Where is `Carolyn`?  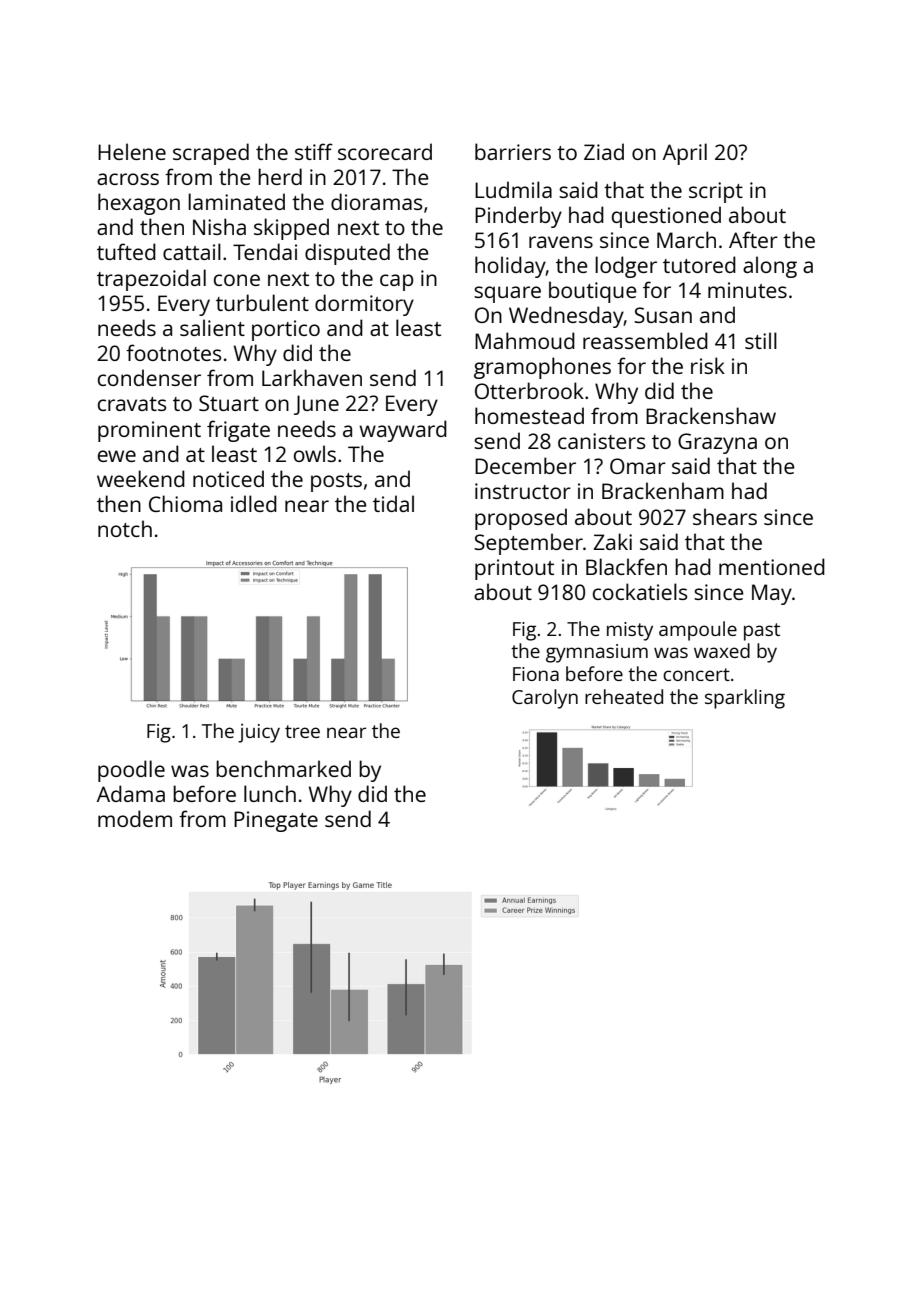
Carolyn is located at coordinates (545, 699).
